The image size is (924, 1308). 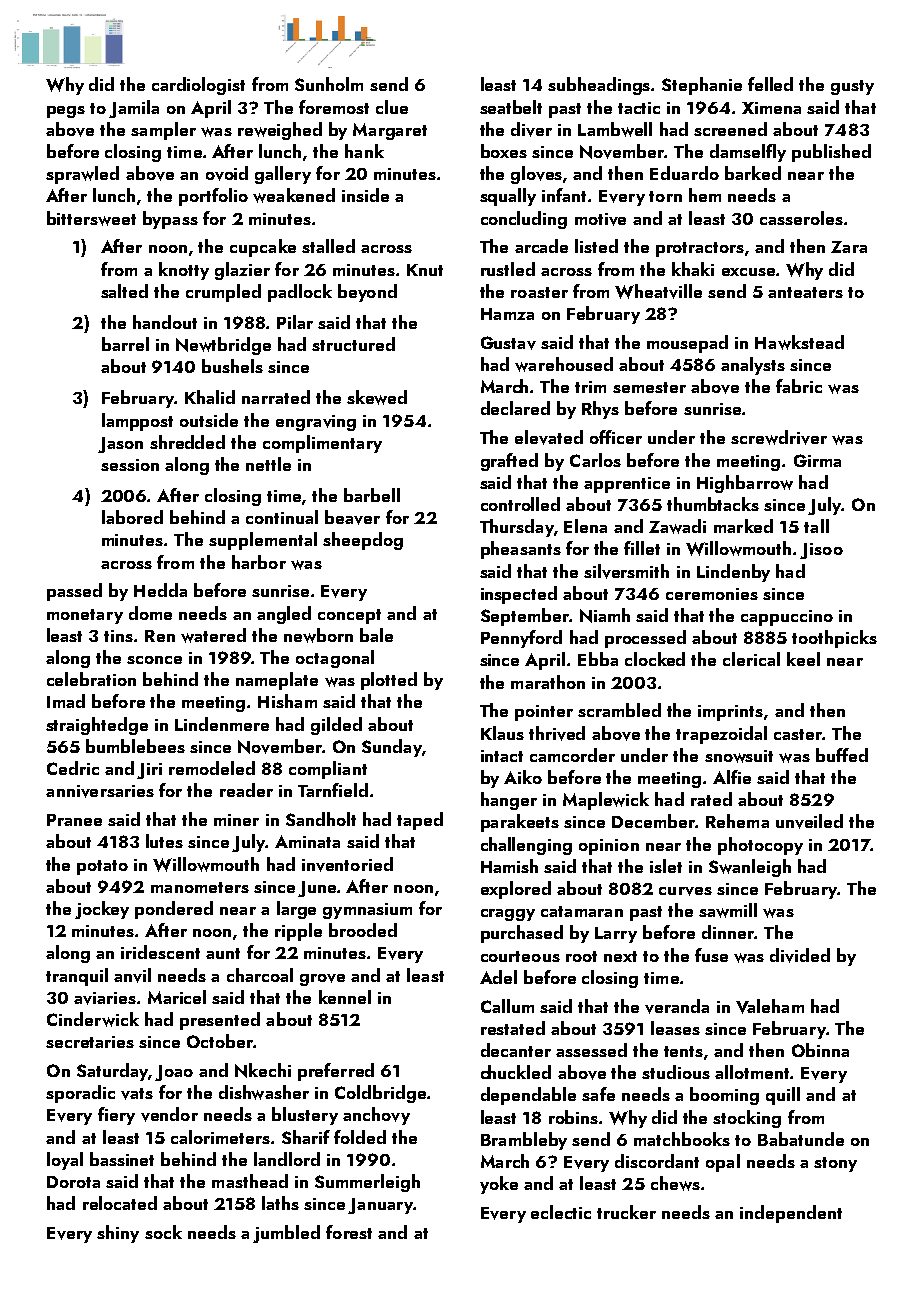 I want to click on subheadings, so click(x=600, y=86).
